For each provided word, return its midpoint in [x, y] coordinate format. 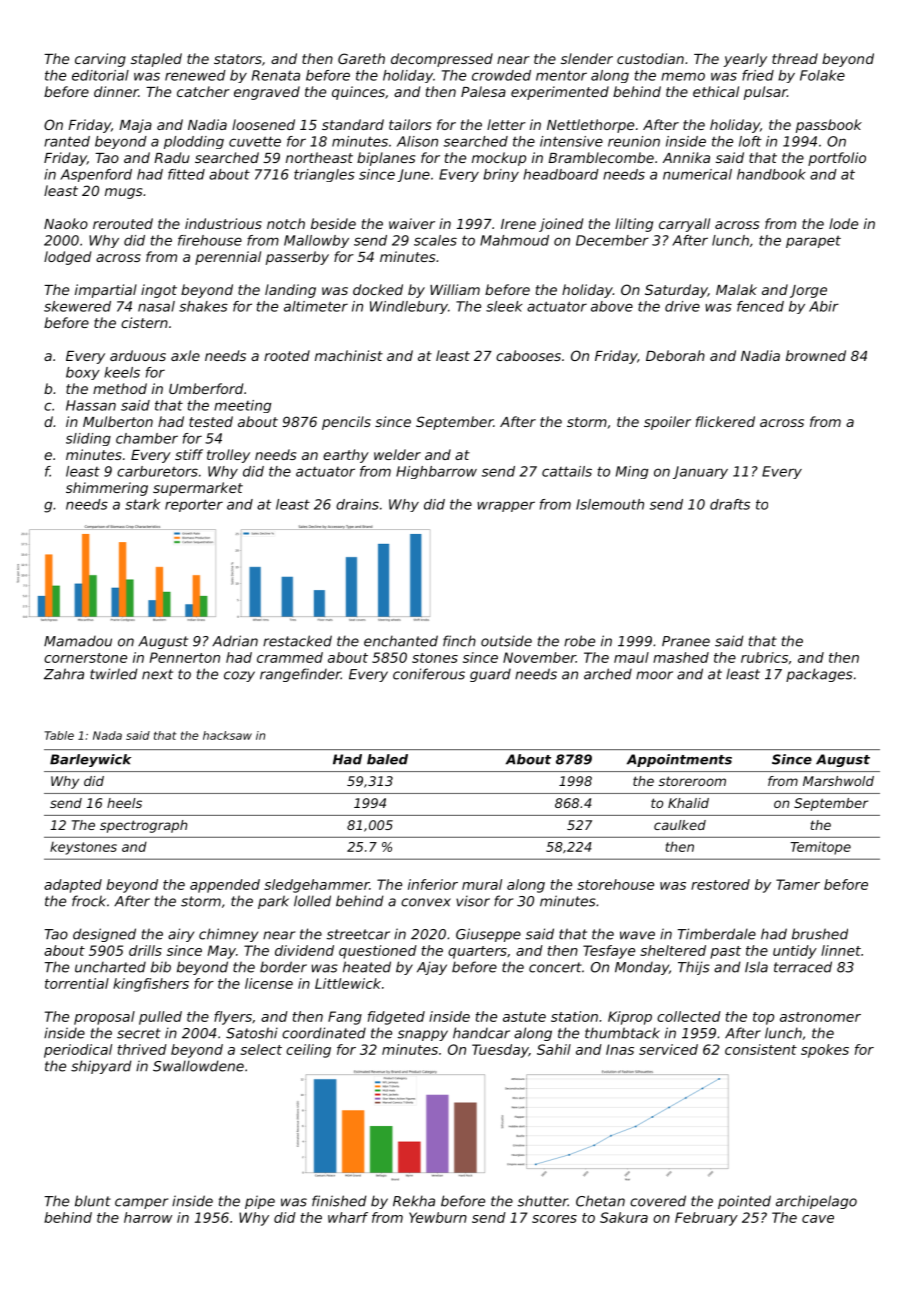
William [455, 289]
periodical [78, 1051]
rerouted [123, 223]
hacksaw [227, 735]
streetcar [358, 934]
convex [426, 902]
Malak [736, 289]
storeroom [692, 781]
